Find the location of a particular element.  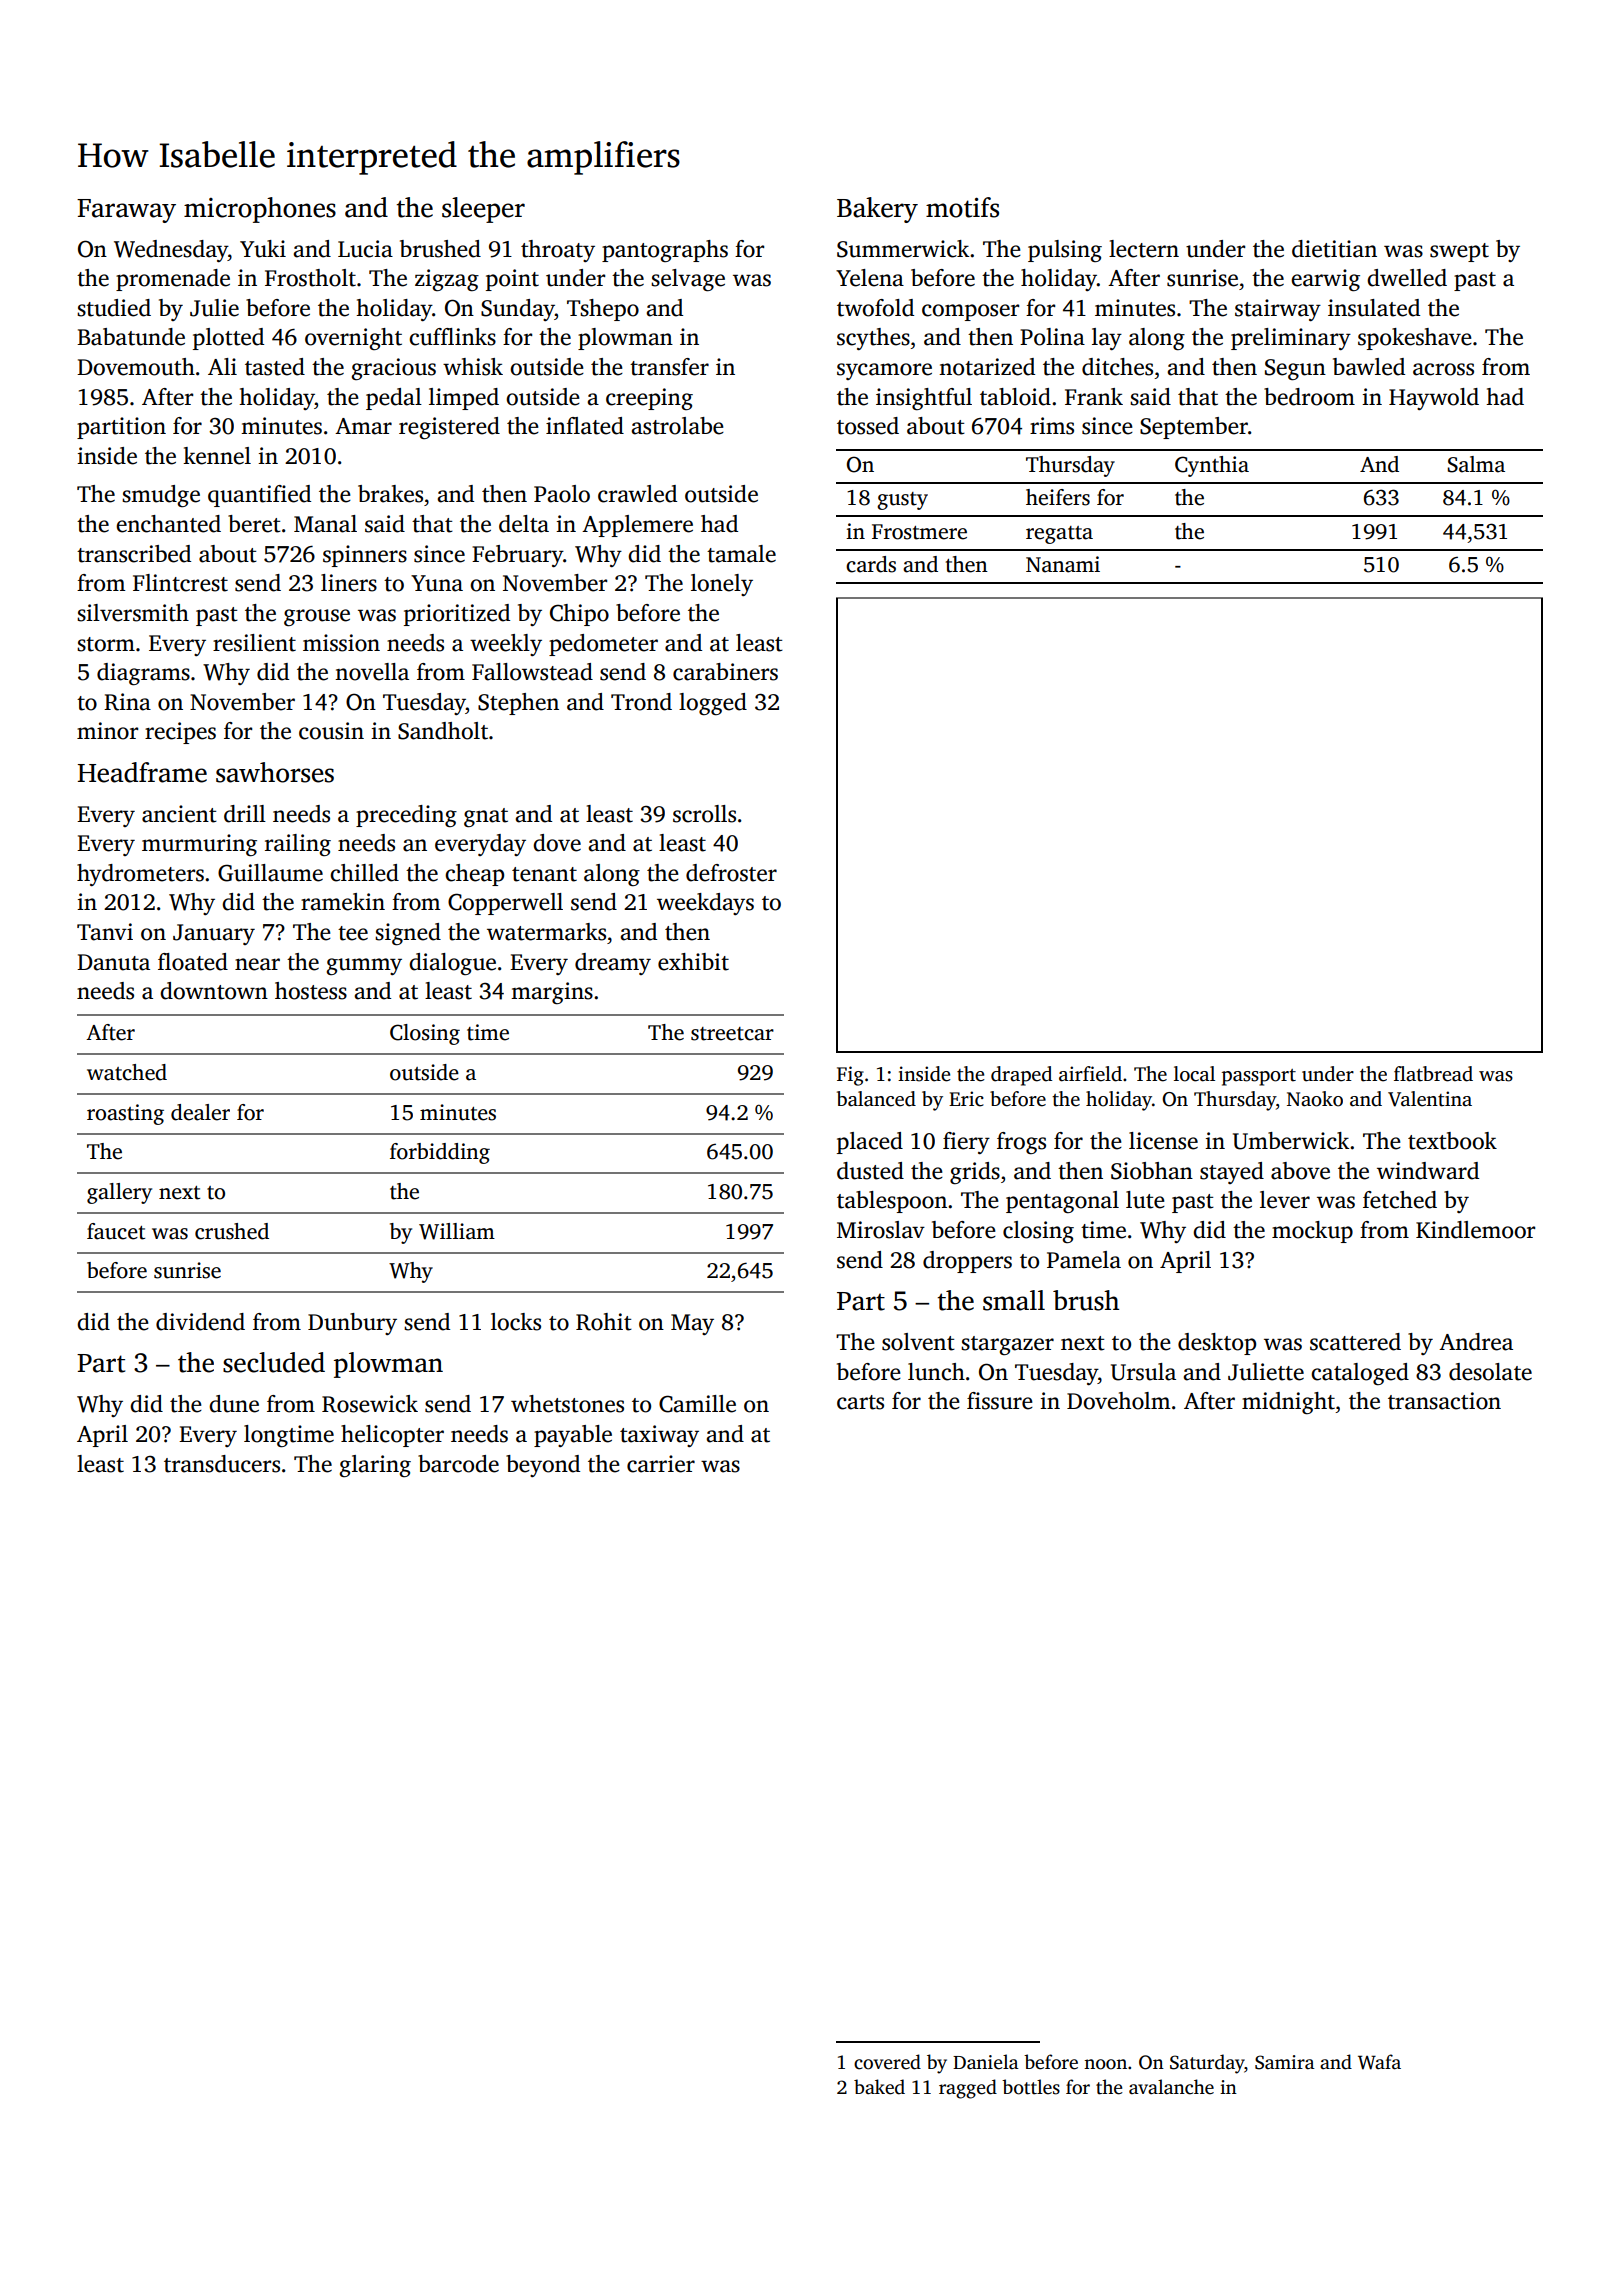

pantographs is located at coordinates (665, 251).
